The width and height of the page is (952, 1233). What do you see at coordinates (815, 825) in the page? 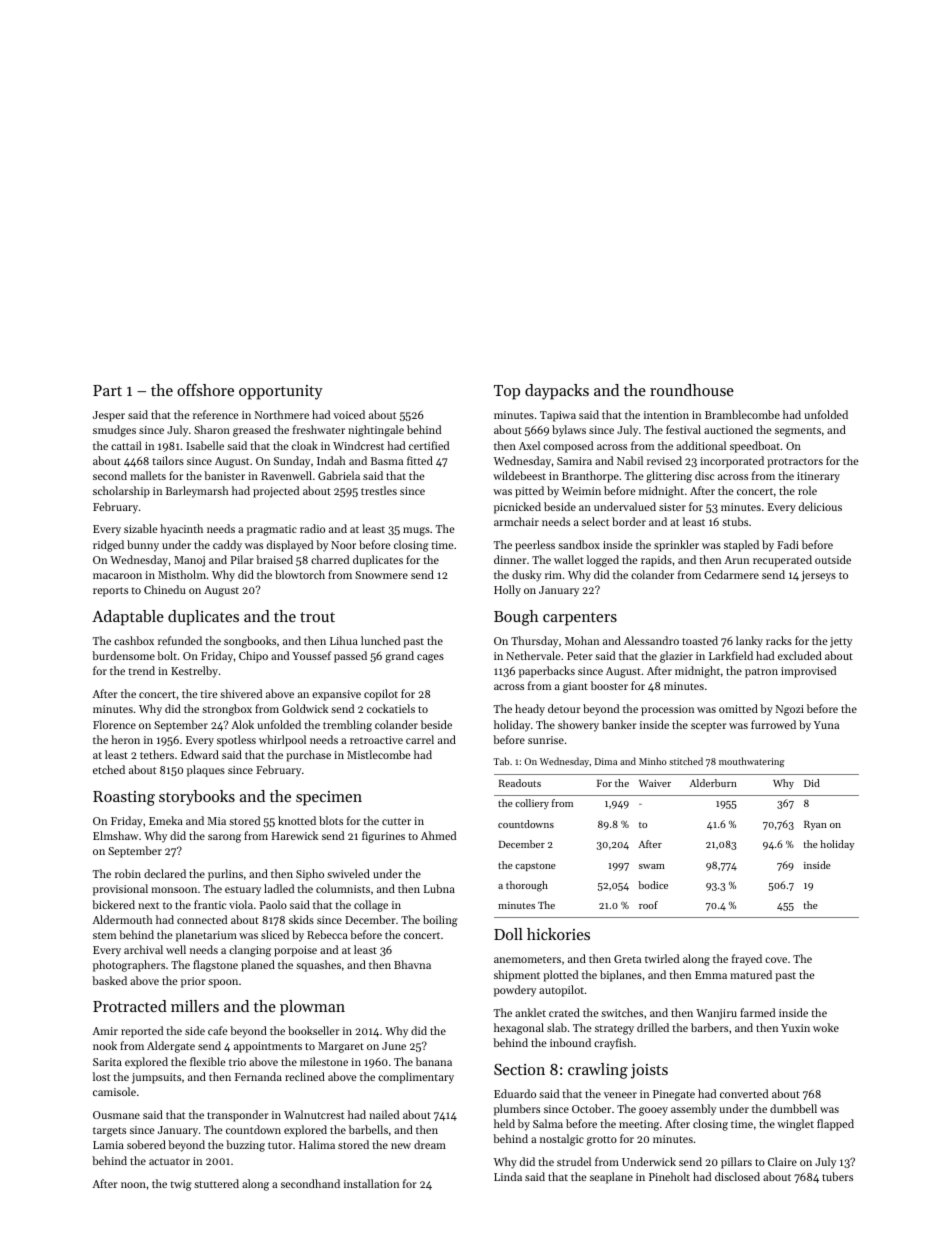
I see `Ryan` at bounding box center [815, 825].
